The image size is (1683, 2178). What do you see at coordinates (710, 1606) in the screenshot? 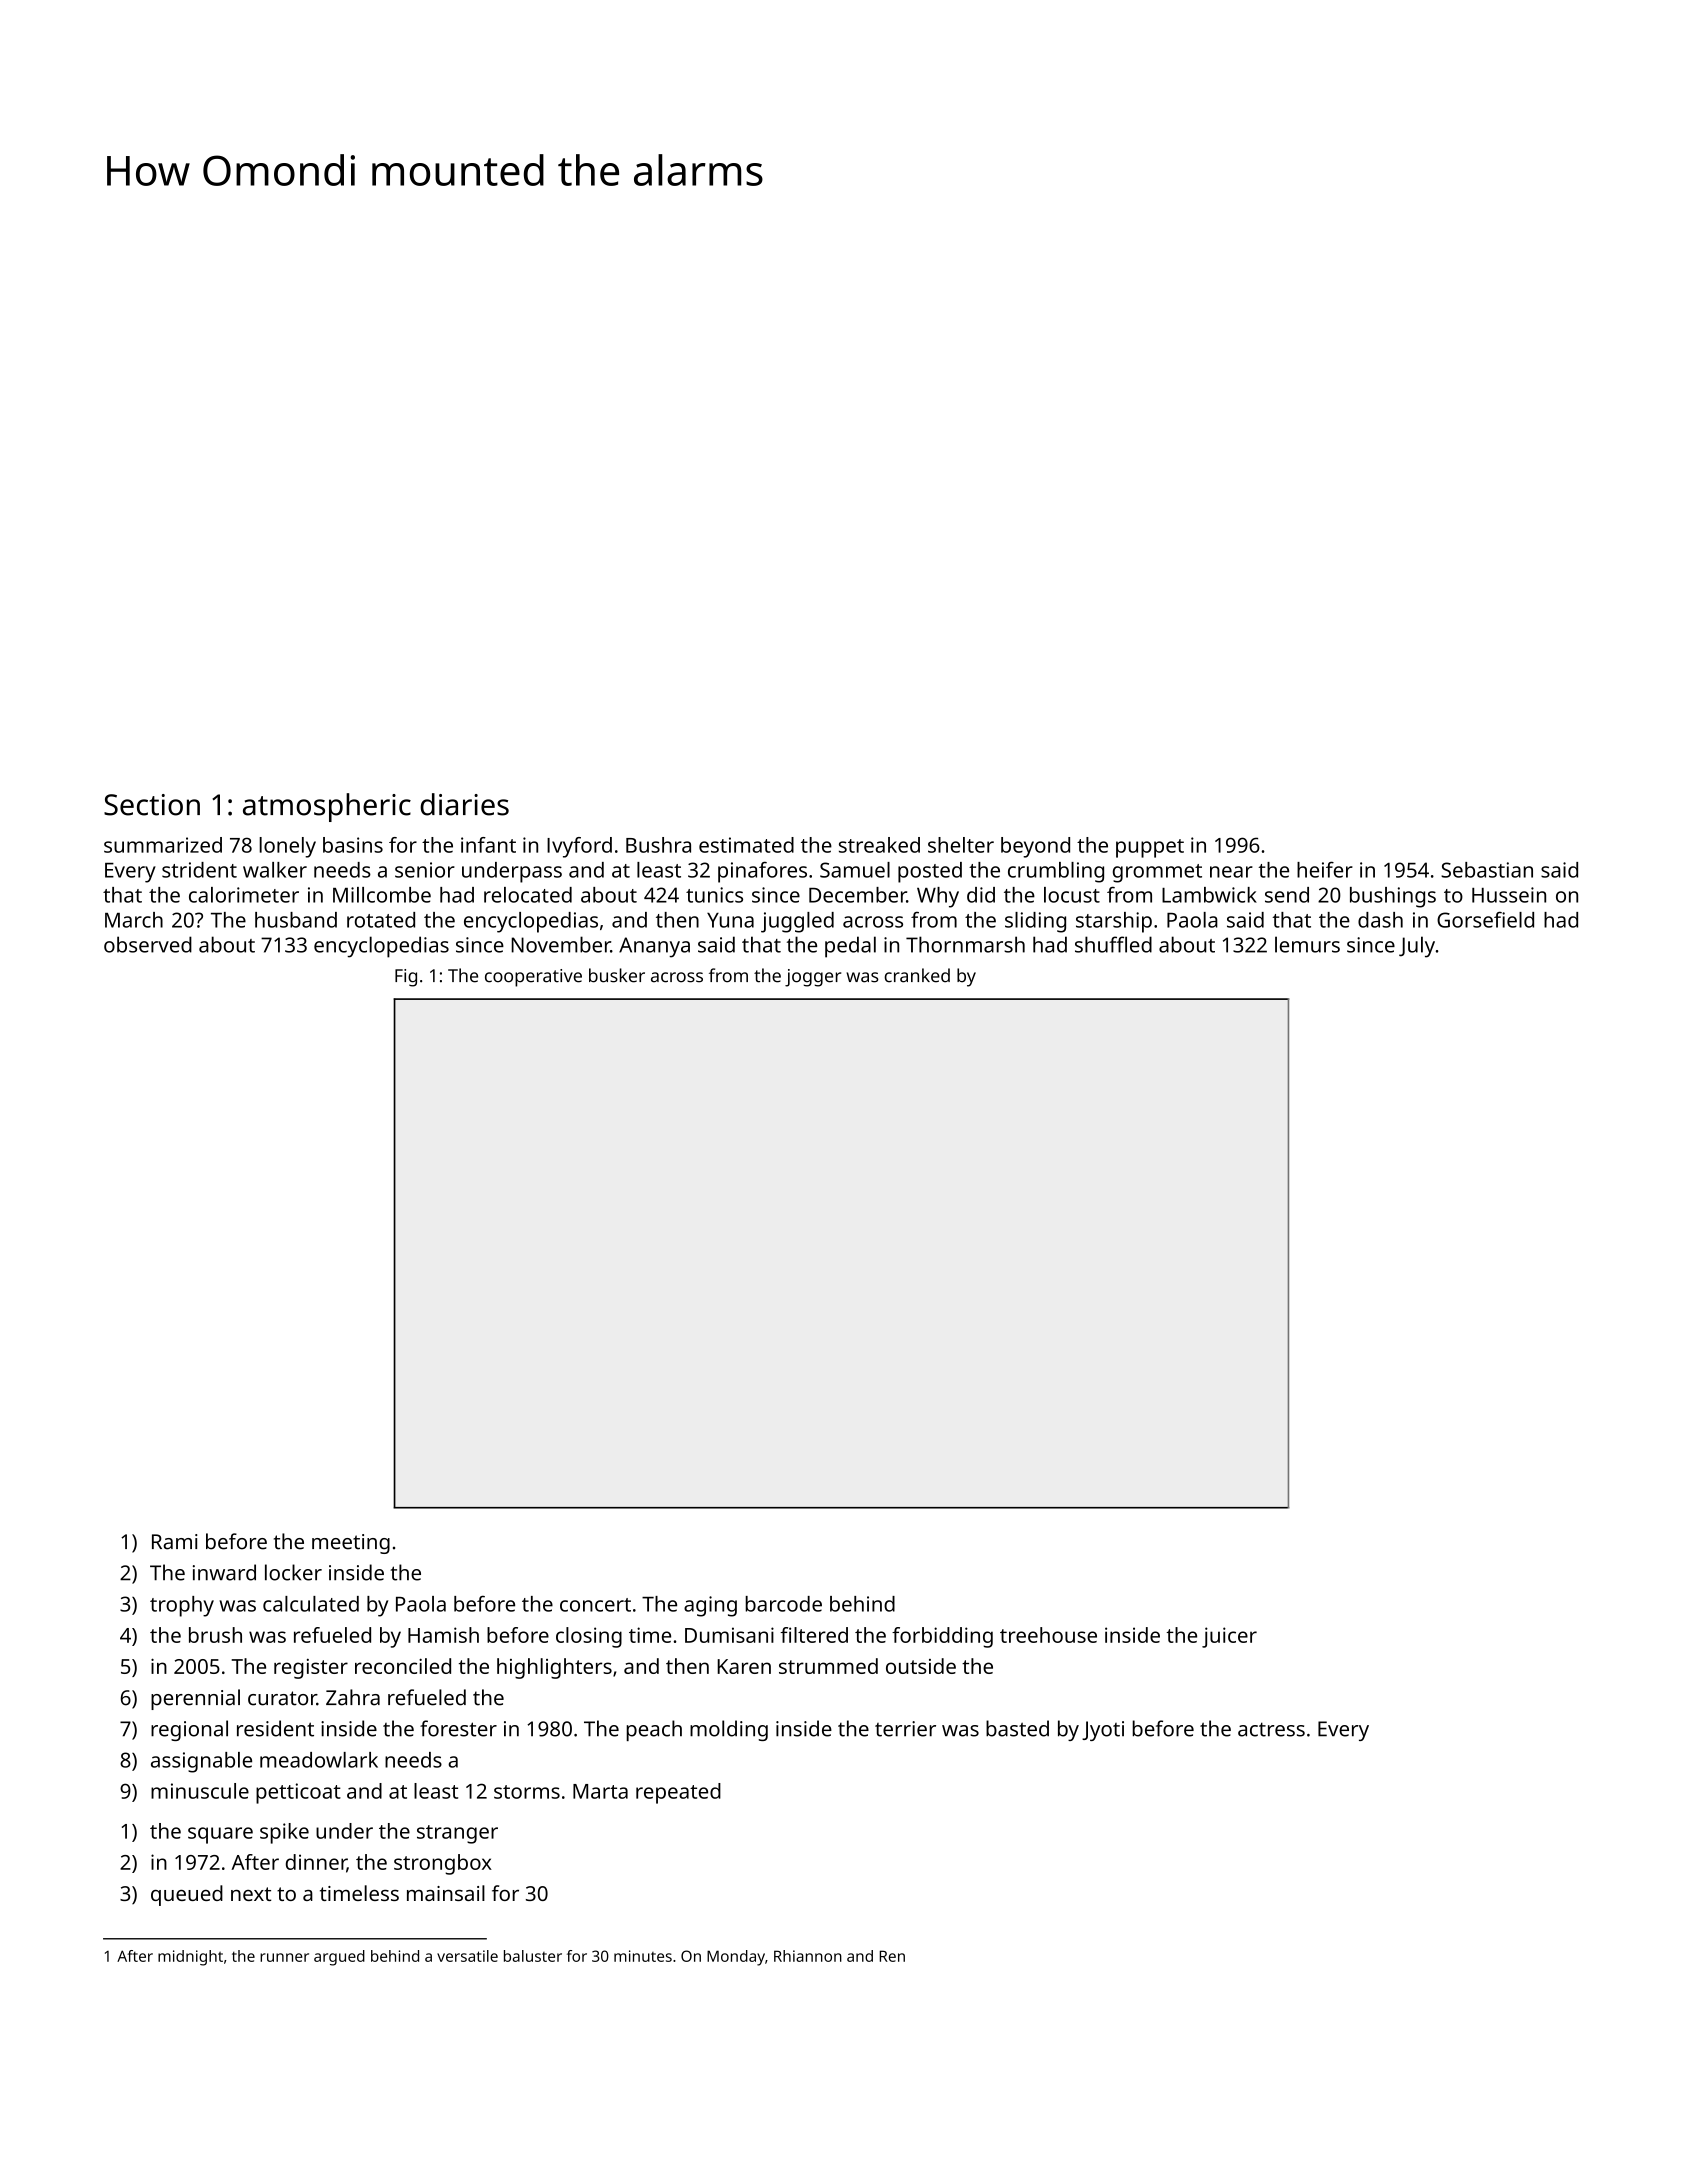
I see `aging` at bounding box center [710, 1606].
